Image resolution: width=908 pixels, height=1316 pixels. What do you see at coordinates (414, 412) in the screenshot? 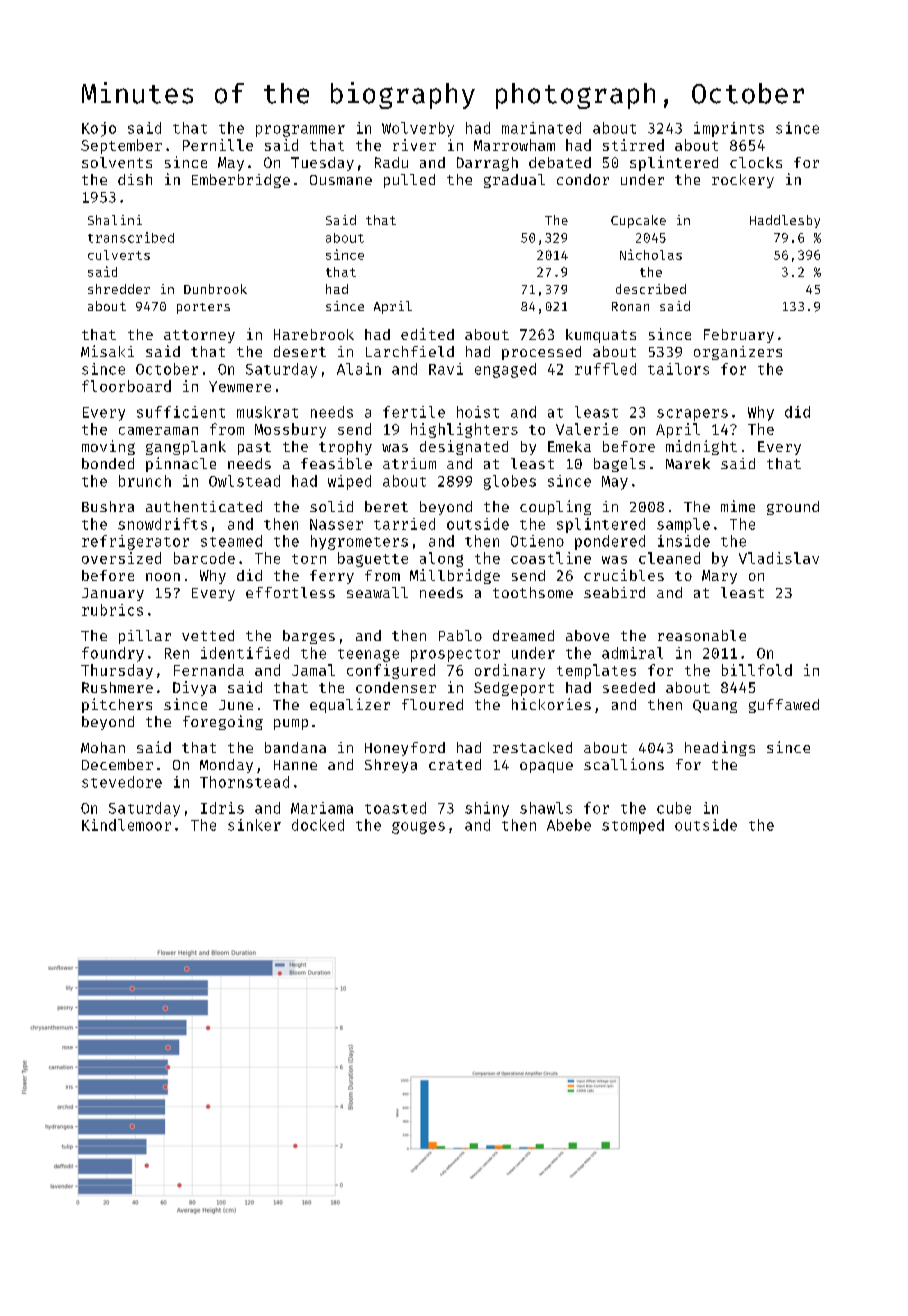
I see `fertile` at bounding box center [414, 412].
